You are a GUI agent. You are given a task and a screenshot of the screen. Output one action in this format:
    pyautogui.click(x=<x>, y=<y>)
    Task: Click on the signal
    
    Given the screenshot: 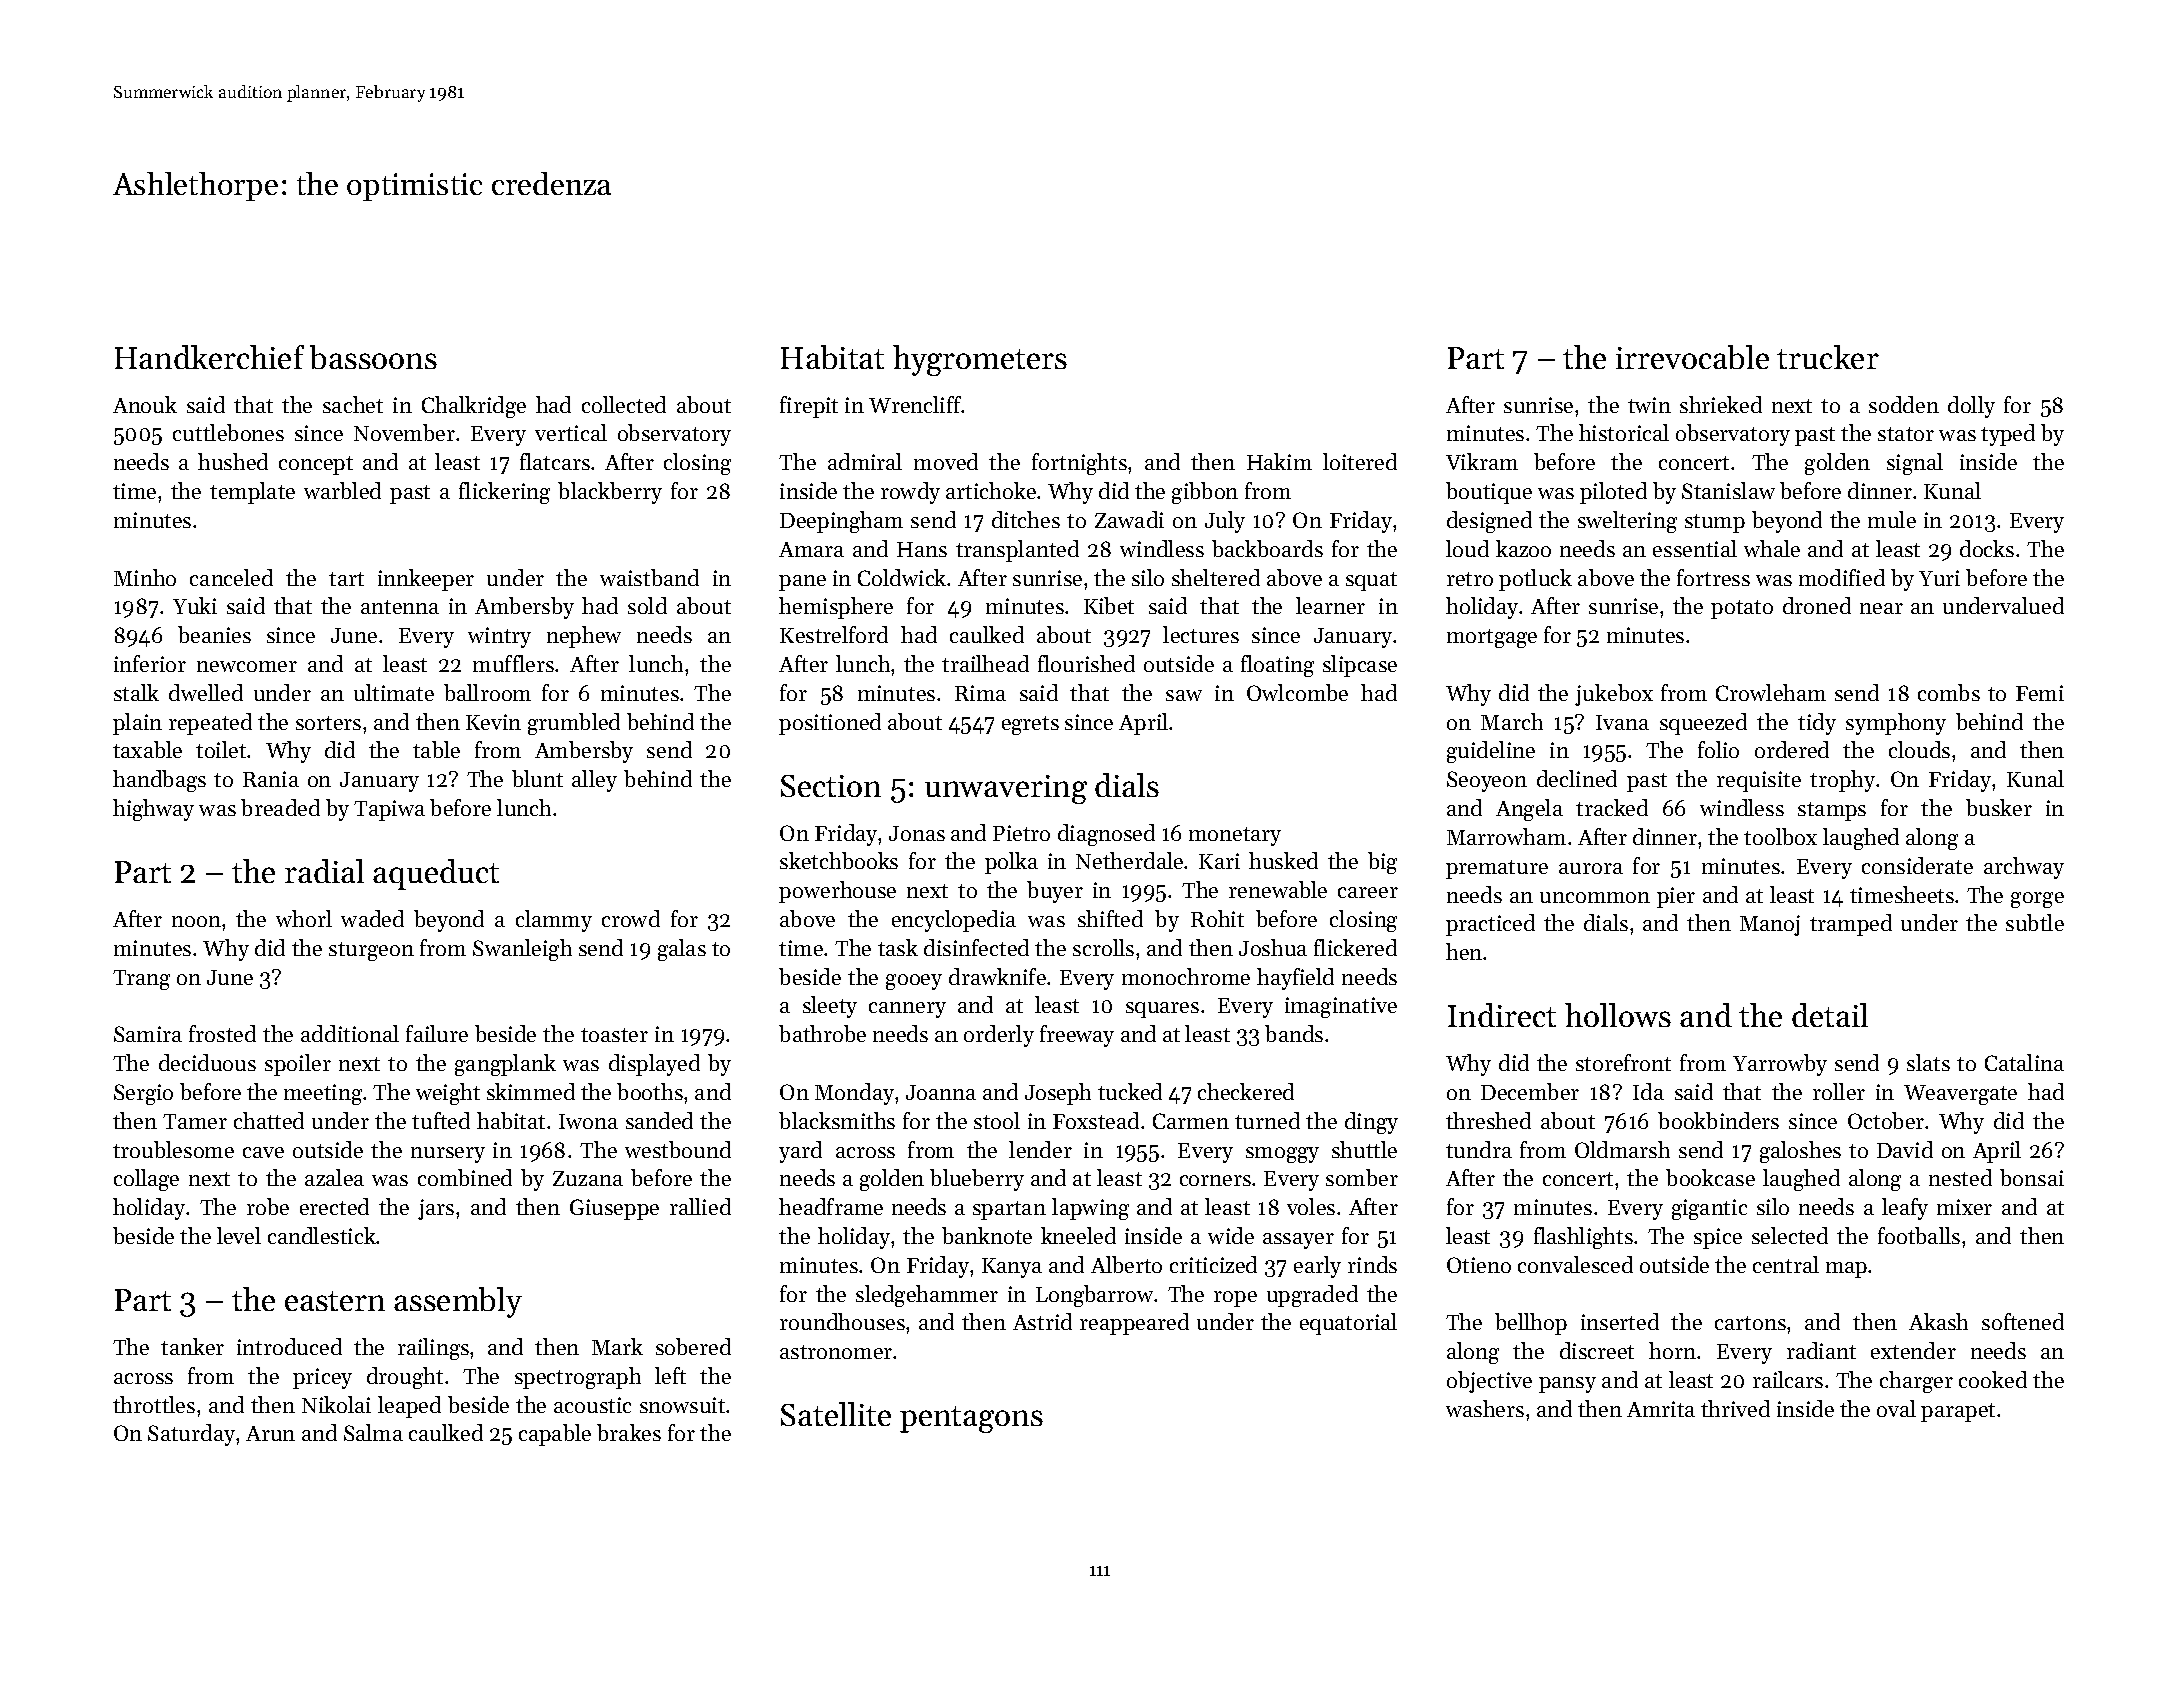 What is the action you would take?
    pyautogui.click(x=1915, y=464)
